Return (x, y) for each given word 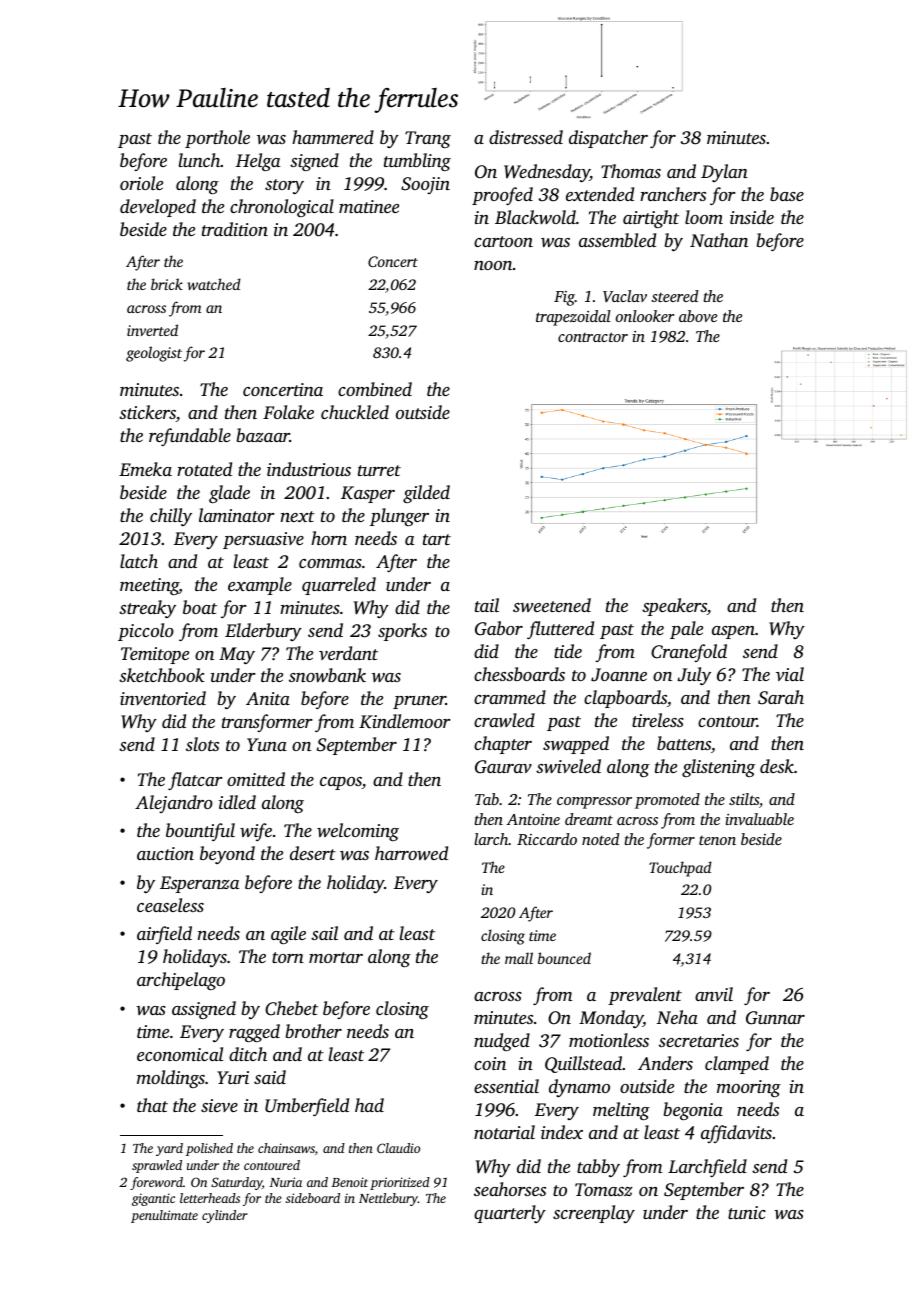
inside (752, 217)
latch (139, 561)
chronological (282, 208)
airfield (164, 935)
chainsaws (286, 1148)
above (698, 316)
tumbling (417, 162)
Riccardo (547, 839)
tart (437, 539)
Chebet (291, 1008)
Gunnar (775, 1018)
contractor (593, 337)
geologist (154, 354)
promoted (667, 801)
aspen (733, 632)
